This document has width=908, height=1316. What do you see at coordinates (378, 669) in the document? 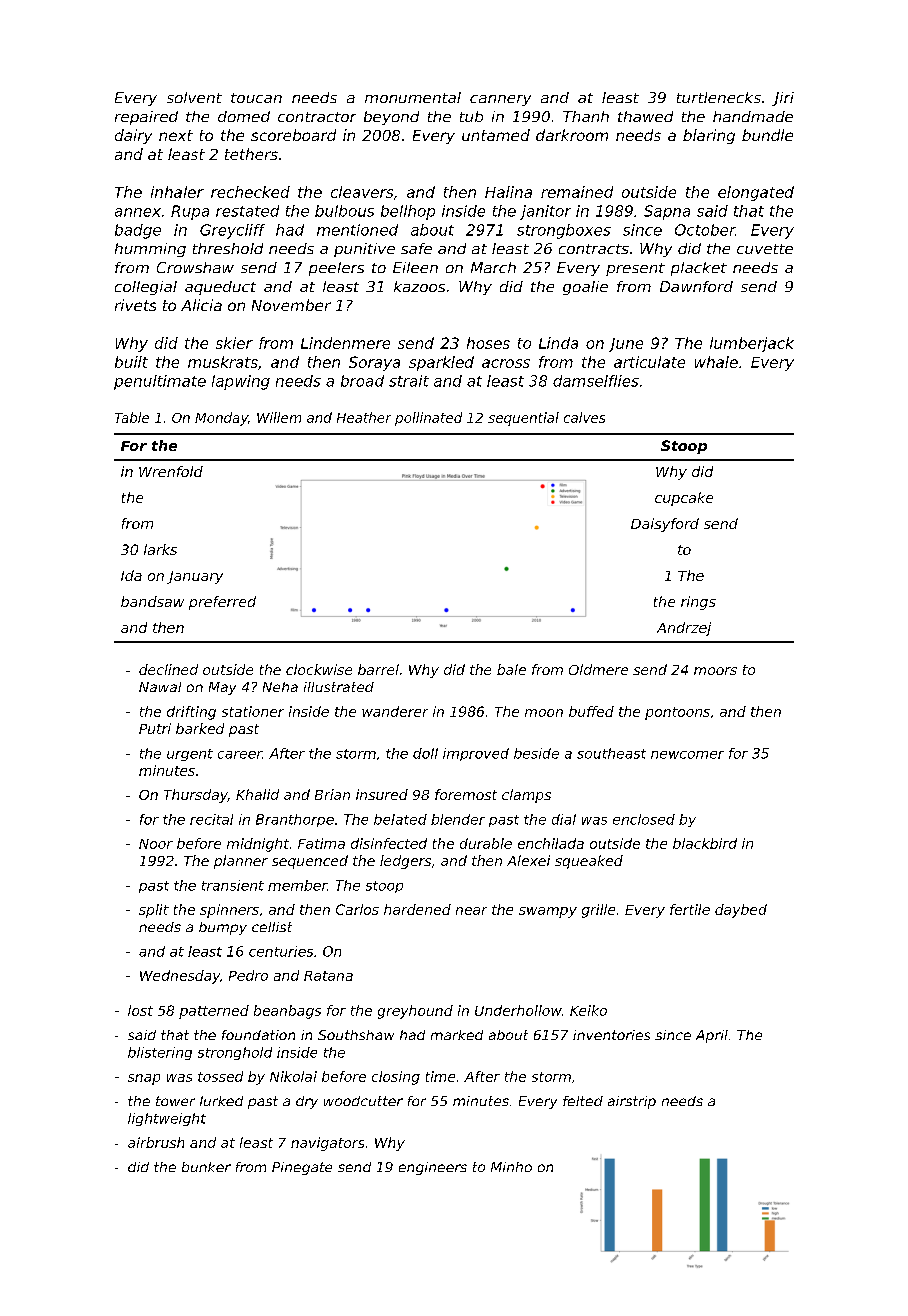
I see `barrel` at bounding box center [378, 669].
